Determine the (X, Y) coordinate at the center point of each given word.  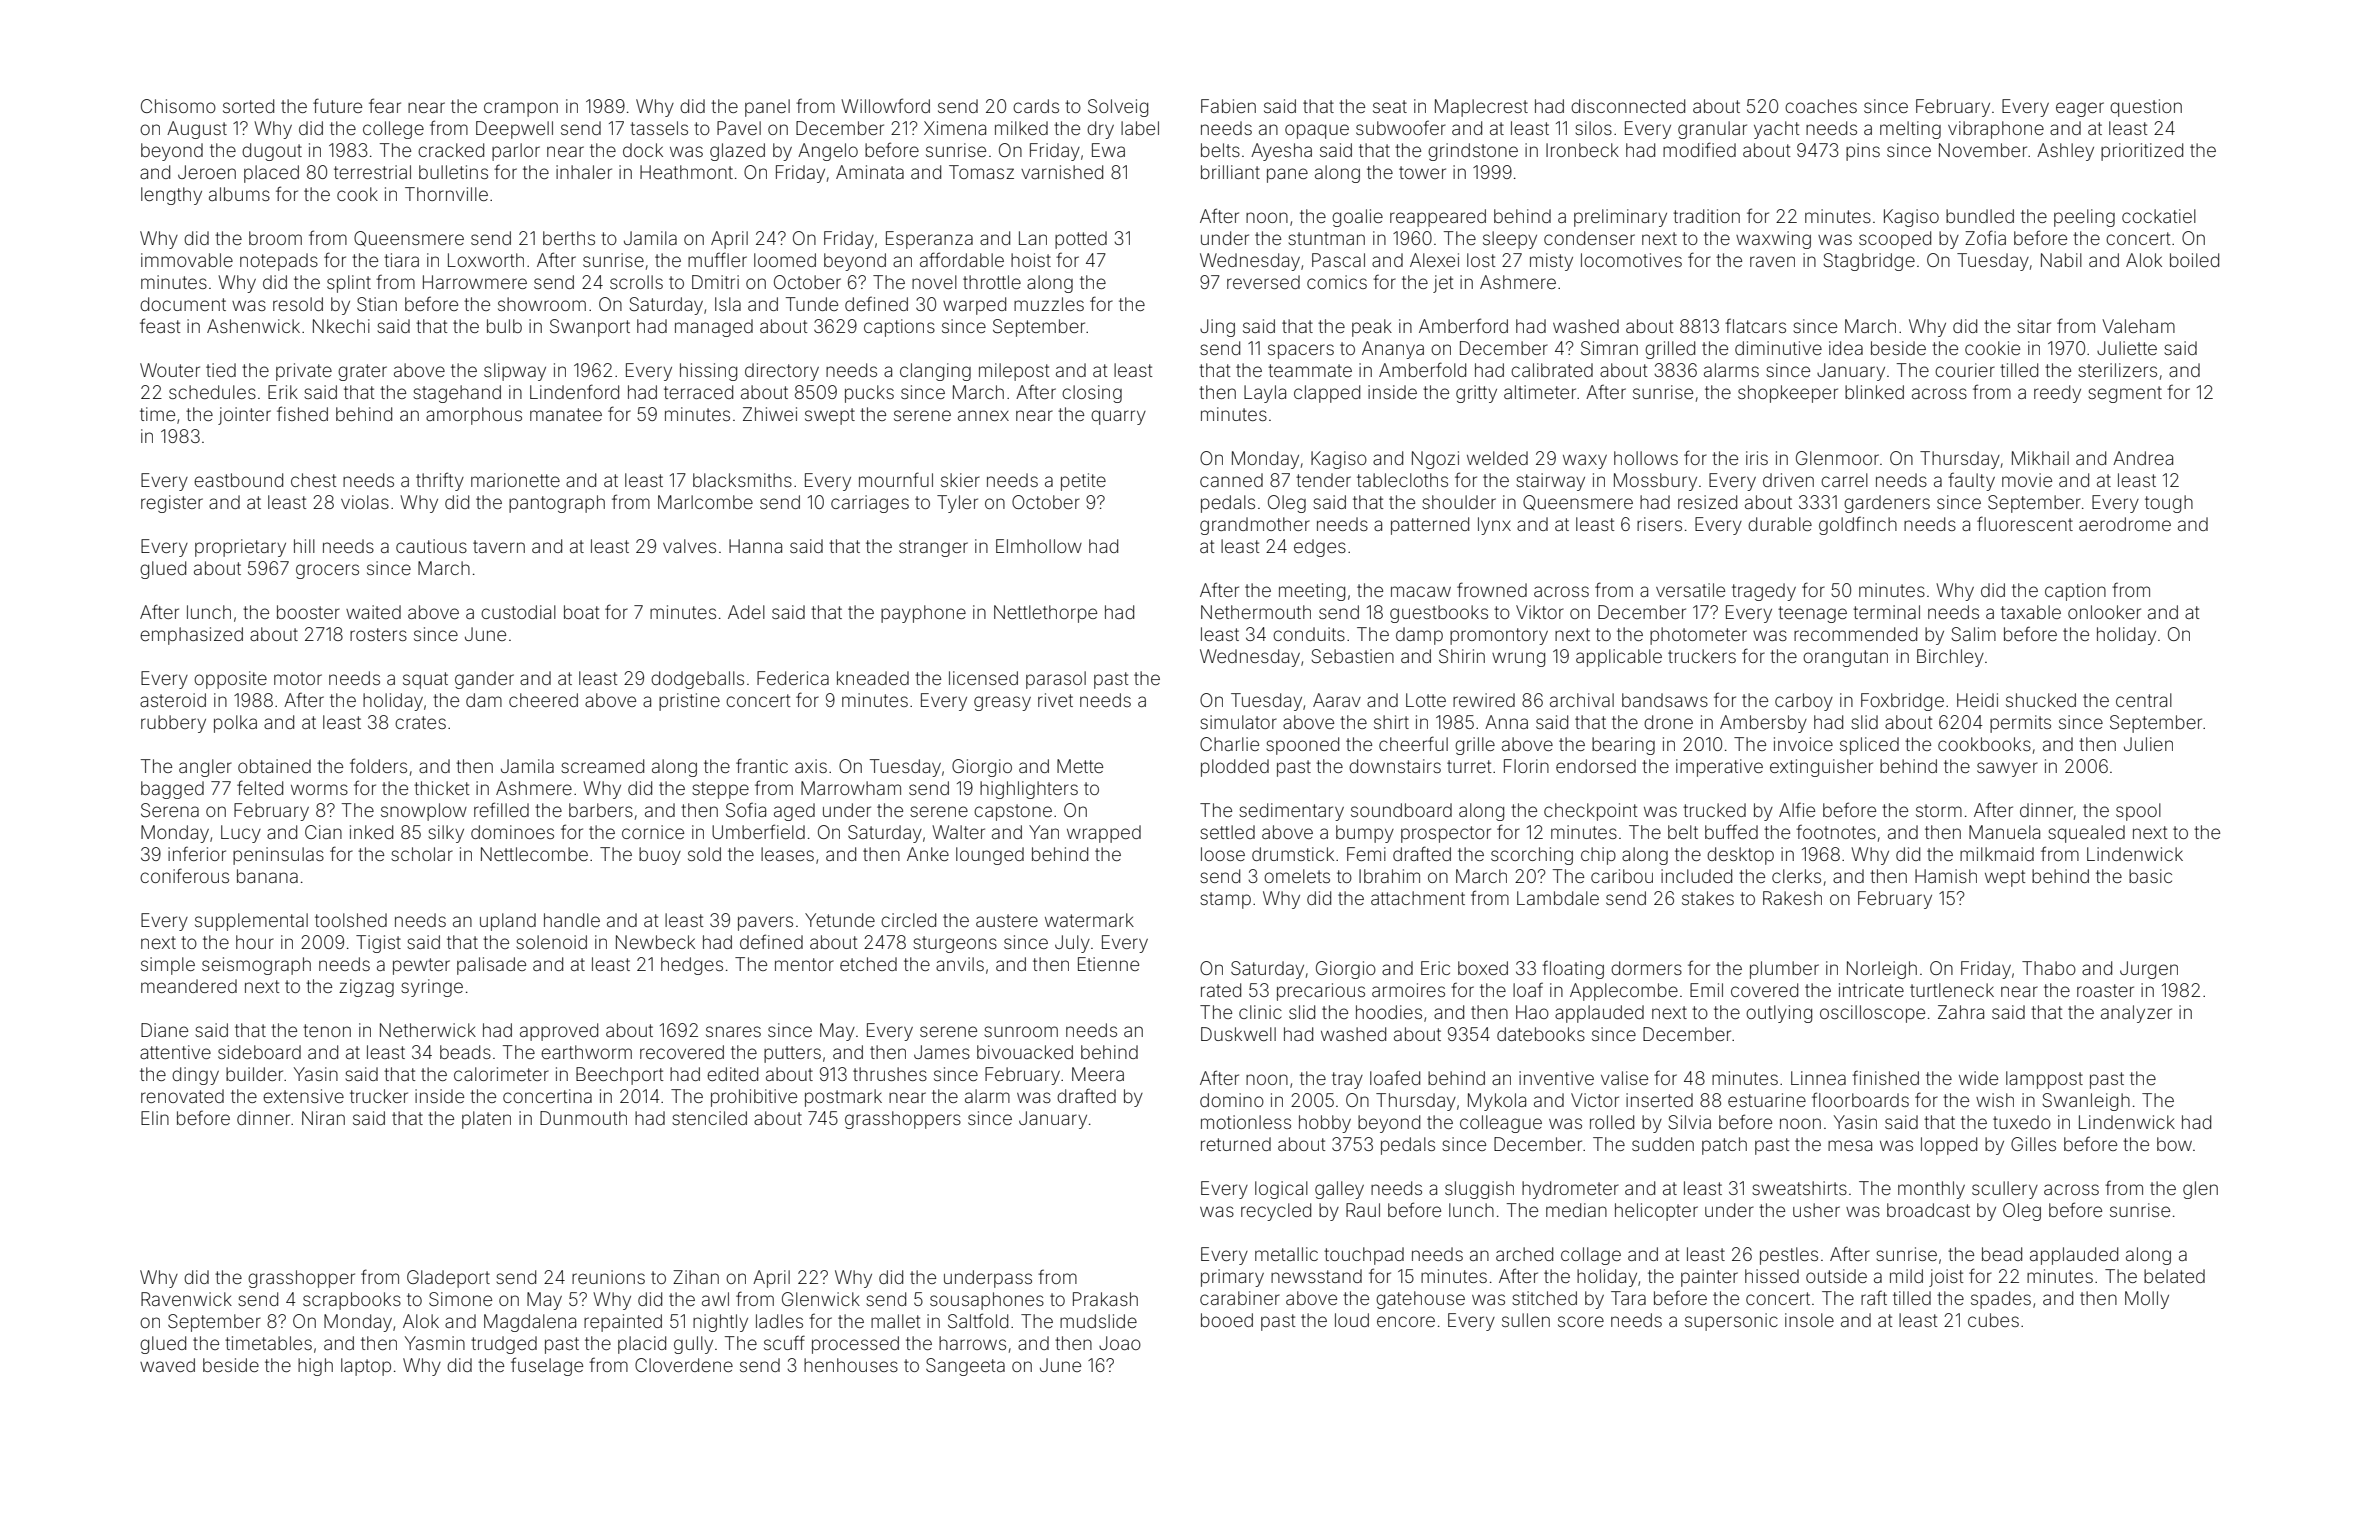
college (393, 130)
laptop (366, 1367)
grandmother (1255, 526)
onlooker (2104, 612)
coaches (1821, 106)
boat (582, 612)
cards (1036, 106)
